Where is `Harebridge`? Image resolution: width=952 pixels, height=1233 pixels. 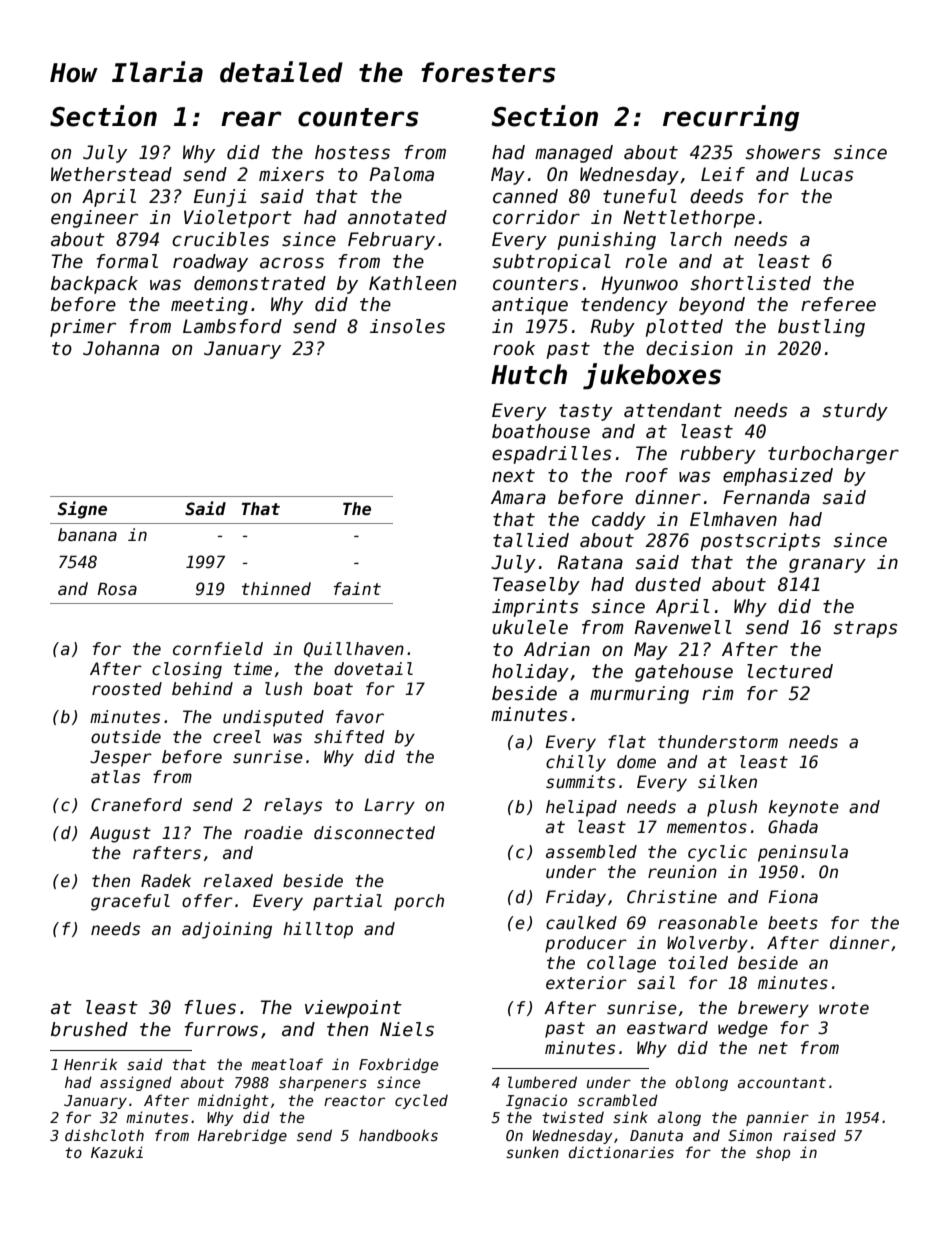 Harebridge is located at coordinates (242, 1136).
